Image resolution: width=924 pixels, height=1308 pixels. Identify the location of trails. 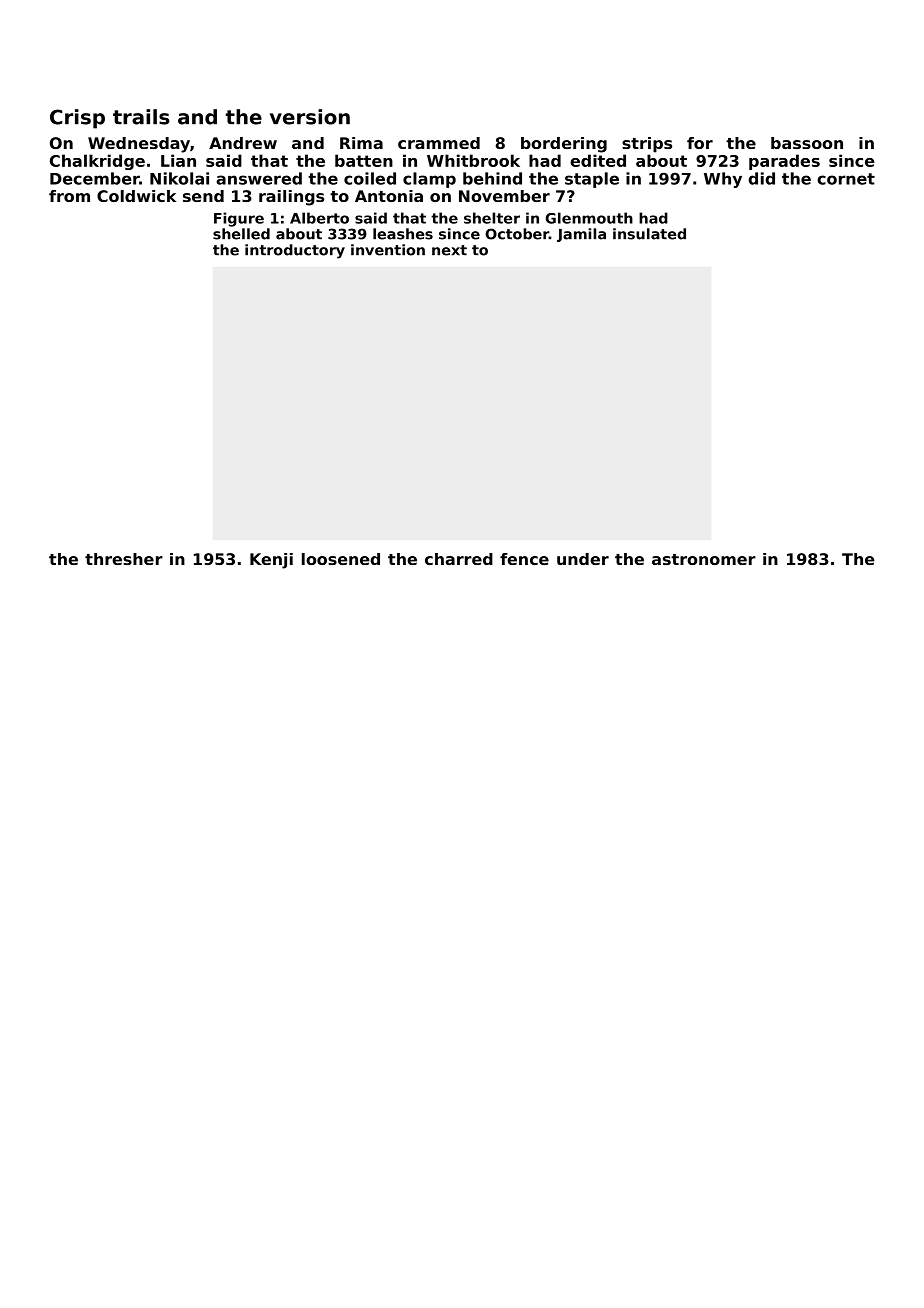
(141, 117).
